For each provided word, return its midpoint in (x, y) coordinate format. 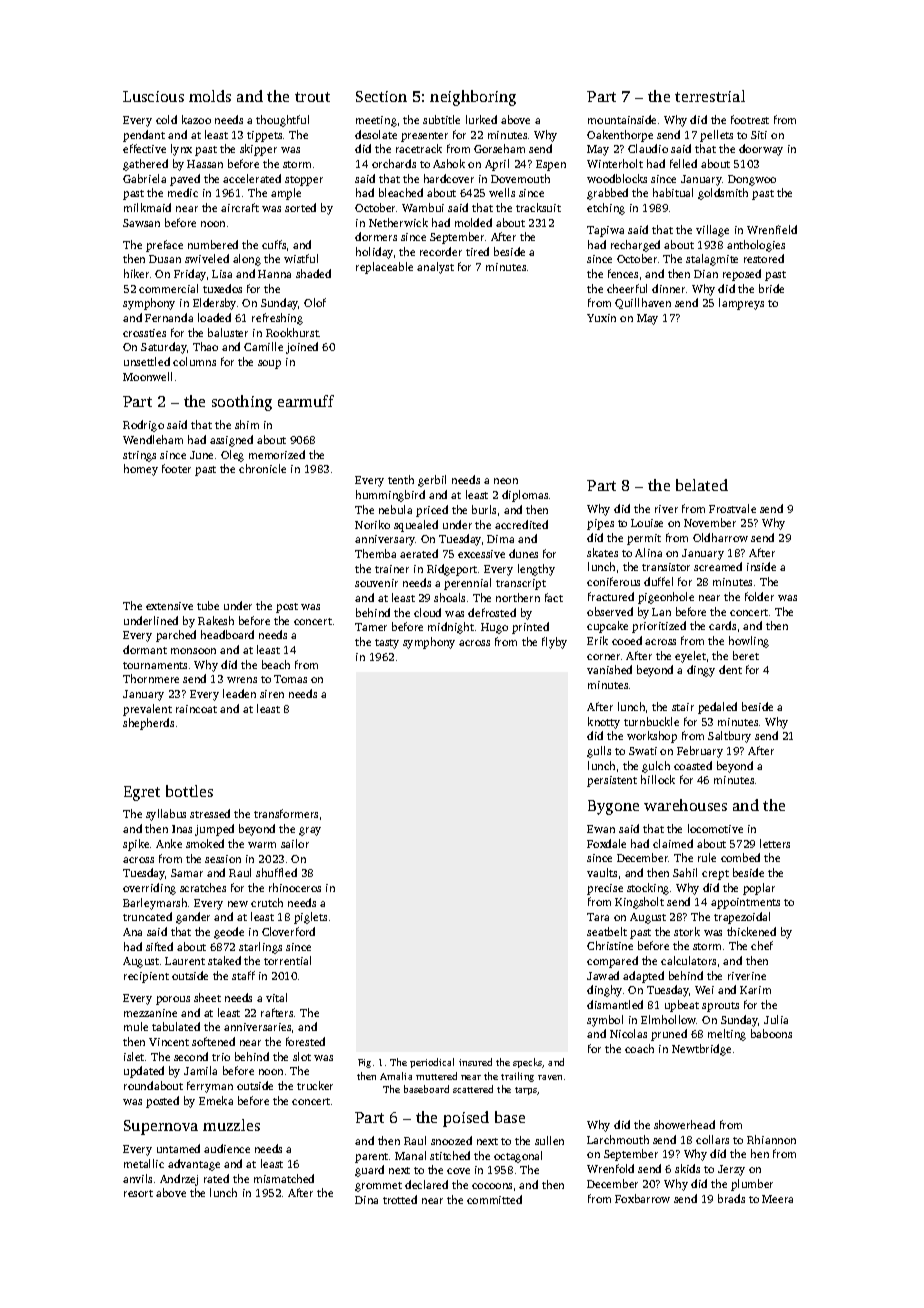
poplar (759, 889)
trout (312, 97)
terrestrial (710, 96)
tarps (526, 1091)
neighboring (473, 98)
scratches (203, 887)
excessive (481, 554)
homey (141, 470)
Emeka (216, 1100)
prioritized (659, 627)
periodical (432, 1063)
